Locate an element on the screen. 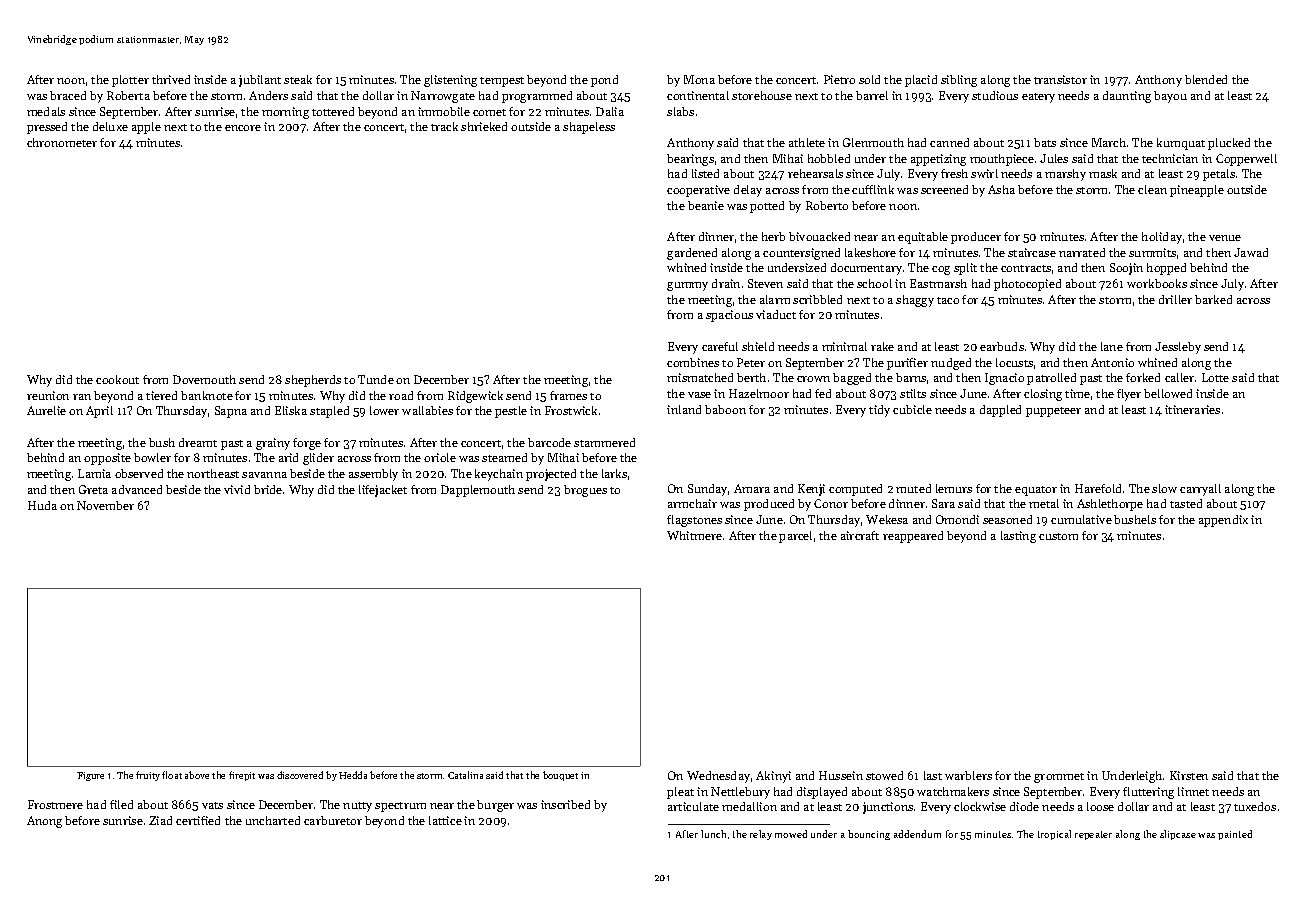  cookout is located at coordinates (117, 379).
